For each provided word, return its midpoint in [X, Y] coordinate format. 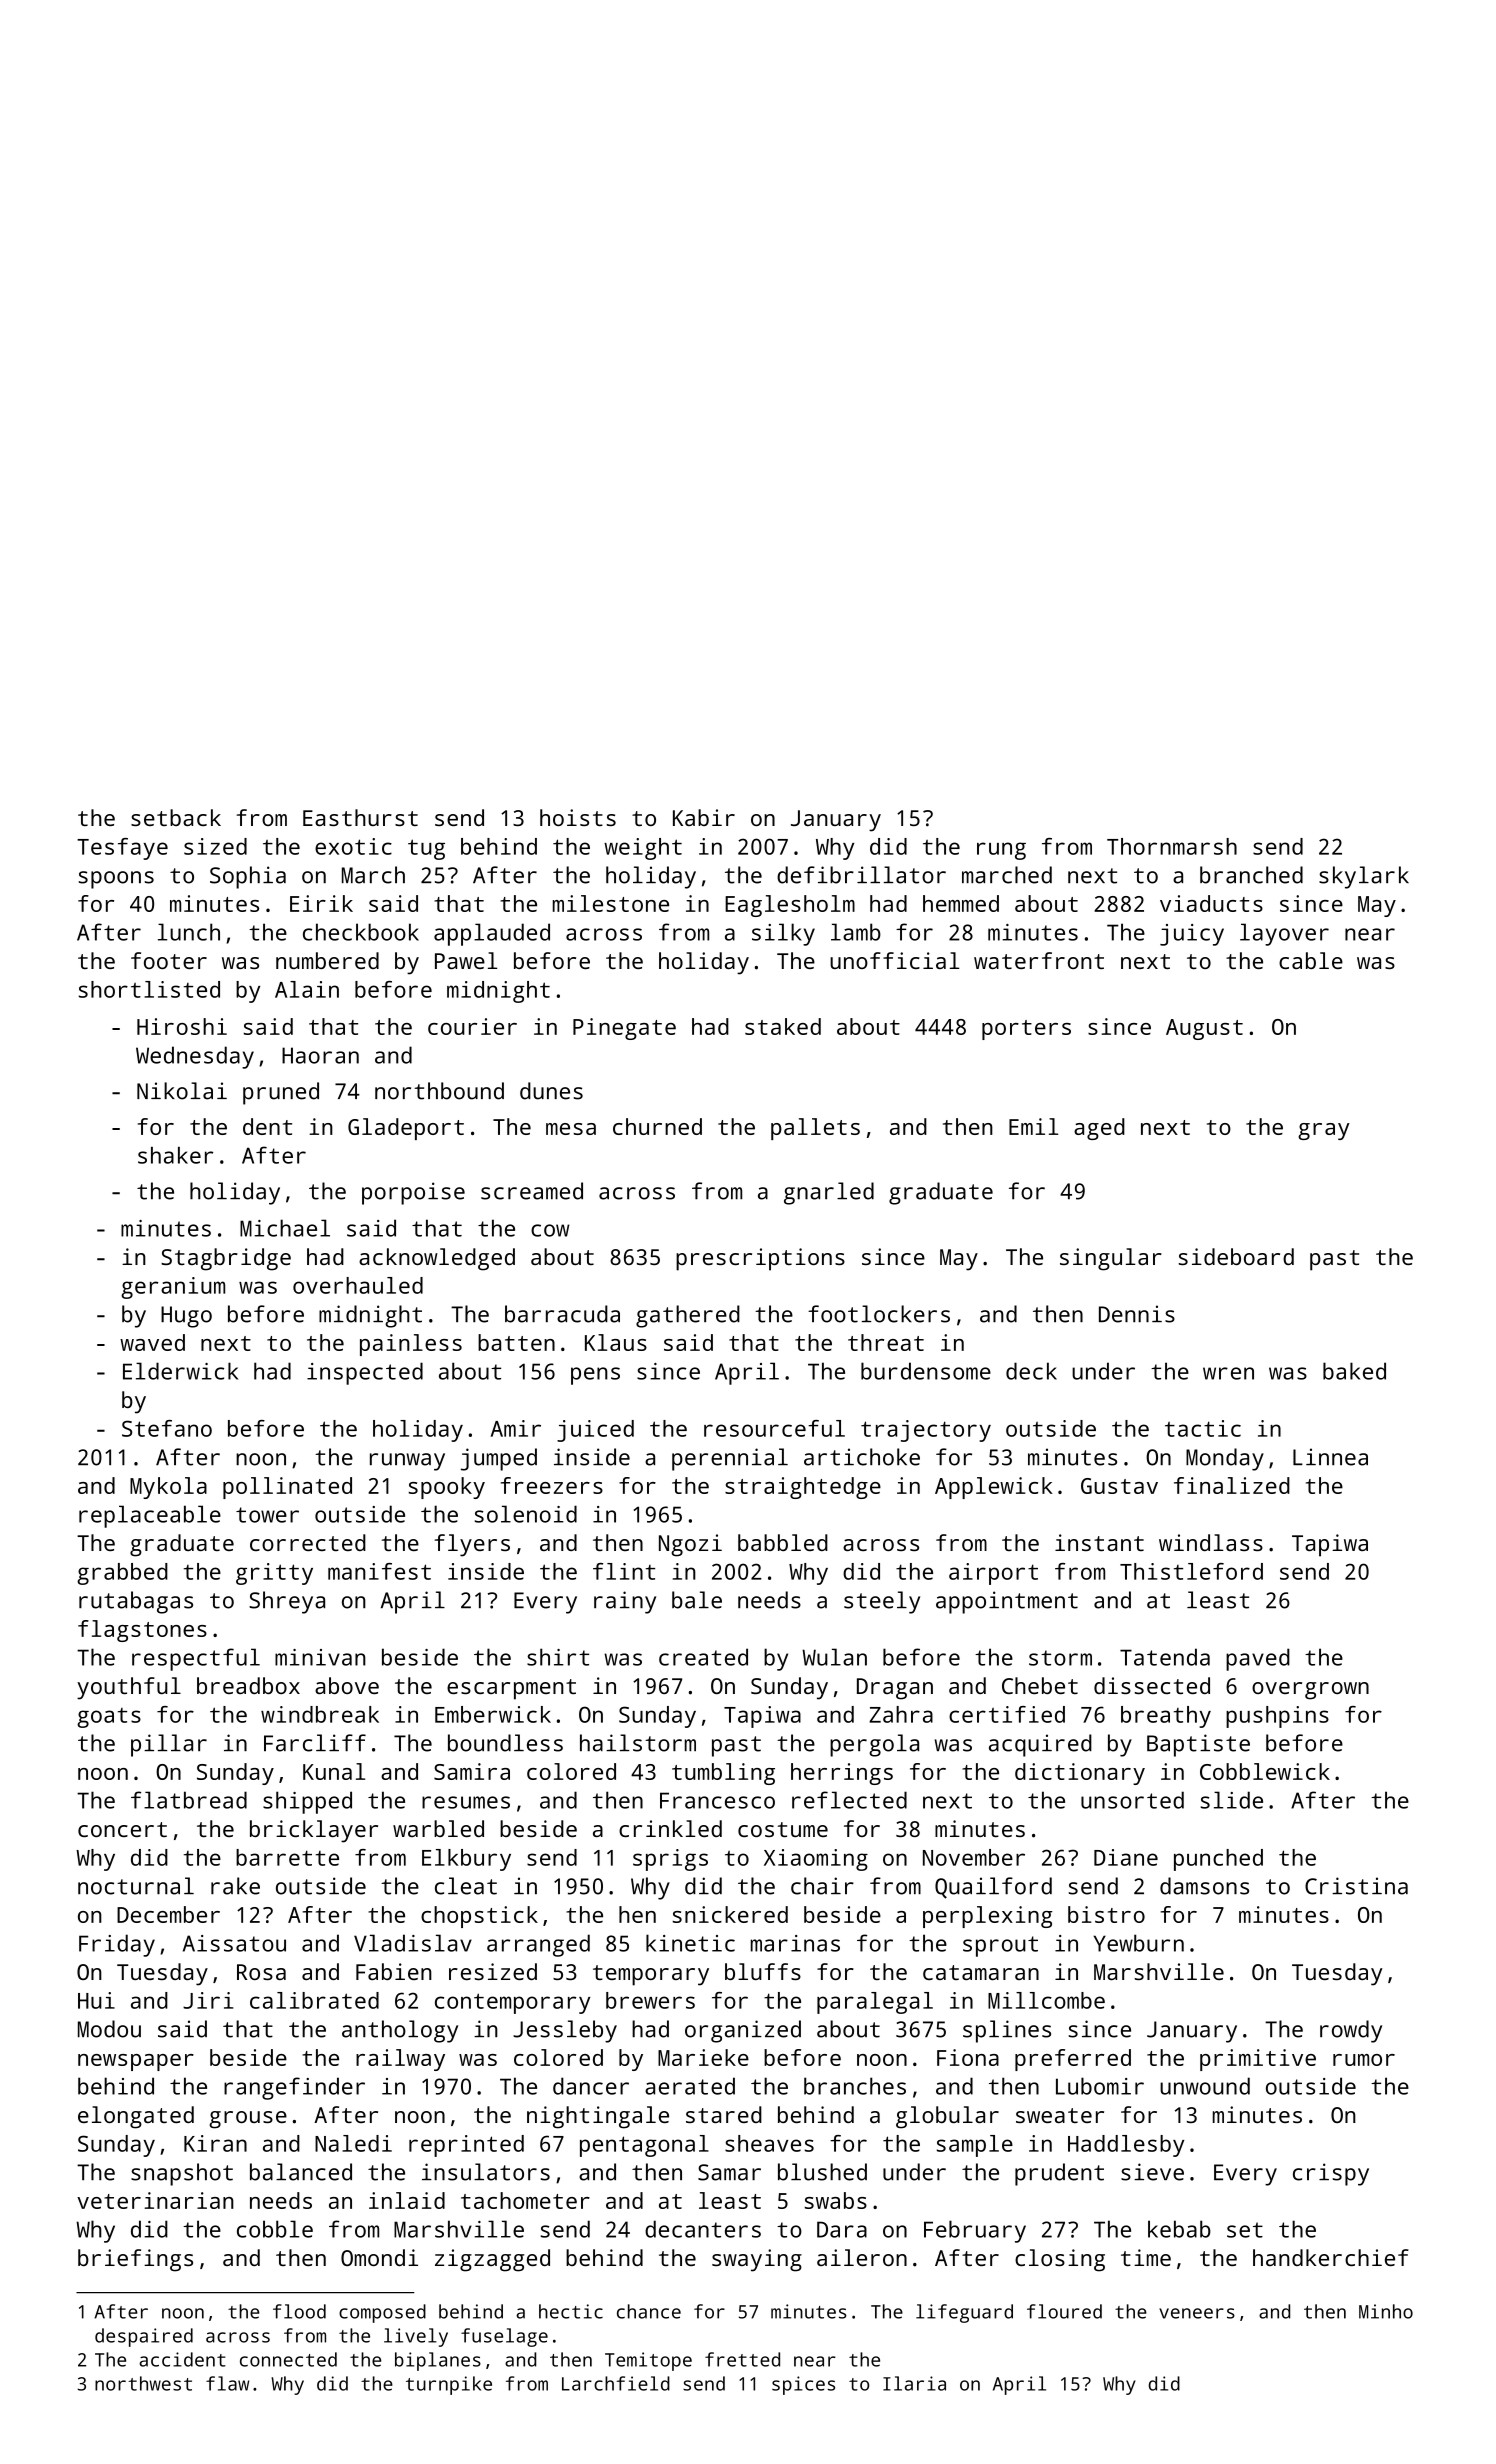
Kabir [704, 817]
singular [1111, 1259]
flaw [227, 2383]
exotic [353, 846]
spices [803, 2385]
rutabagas [136, 1602]
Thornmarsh [1172, 846]
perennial [730, 1459]
